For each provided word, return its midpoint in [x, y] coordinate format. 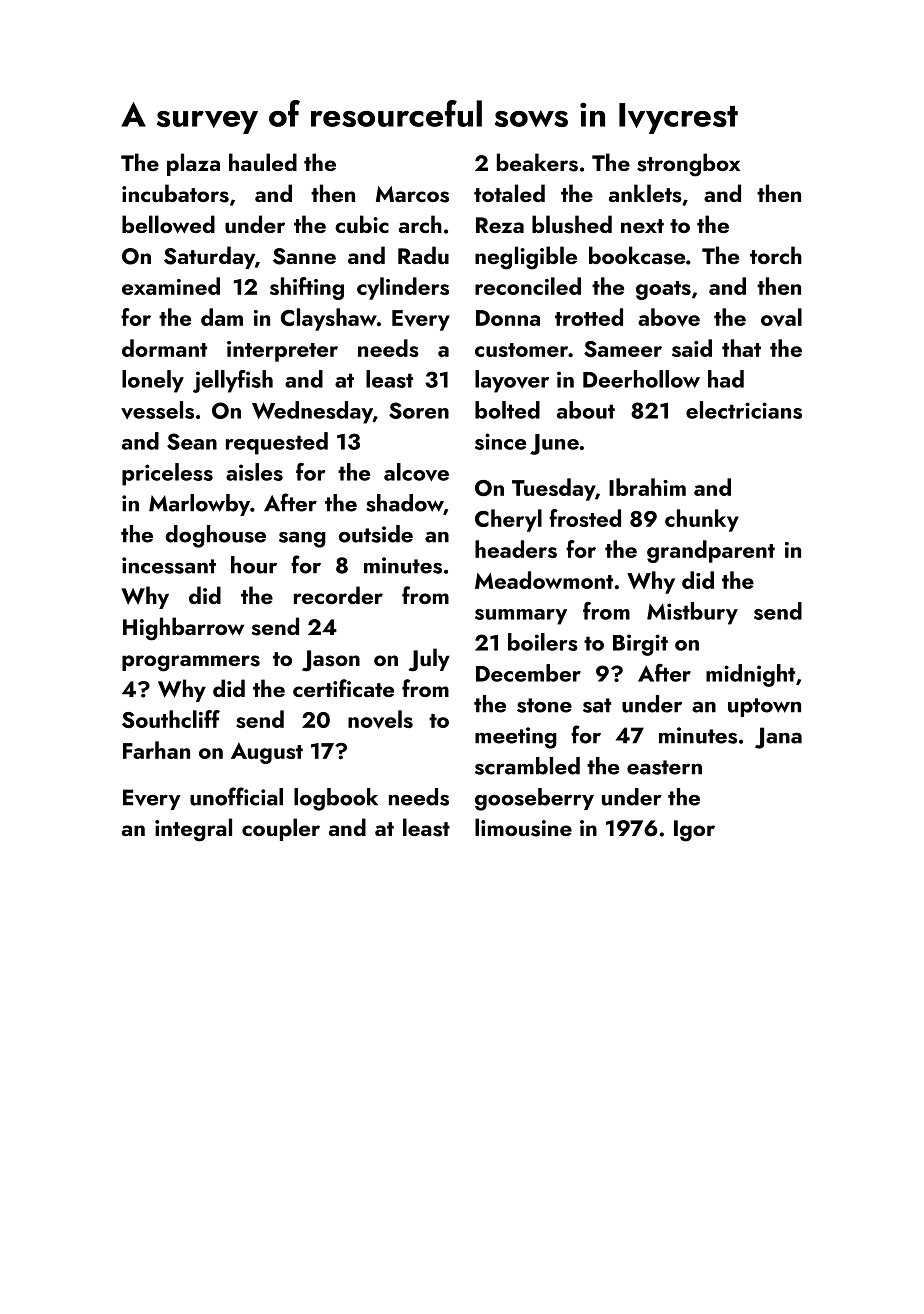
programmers [191, 663]
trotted [589, 317]
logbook [336, 799]
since [500, 441]
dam [222, 317]
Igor [694, 831]
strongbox [688, 165]
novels [380, 719]
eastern [664, 767]
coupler [281, 829]
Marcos [412, 194]
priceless [167, 474]
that [741, 348]
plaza [193, 164]
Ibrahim [647, 487]
